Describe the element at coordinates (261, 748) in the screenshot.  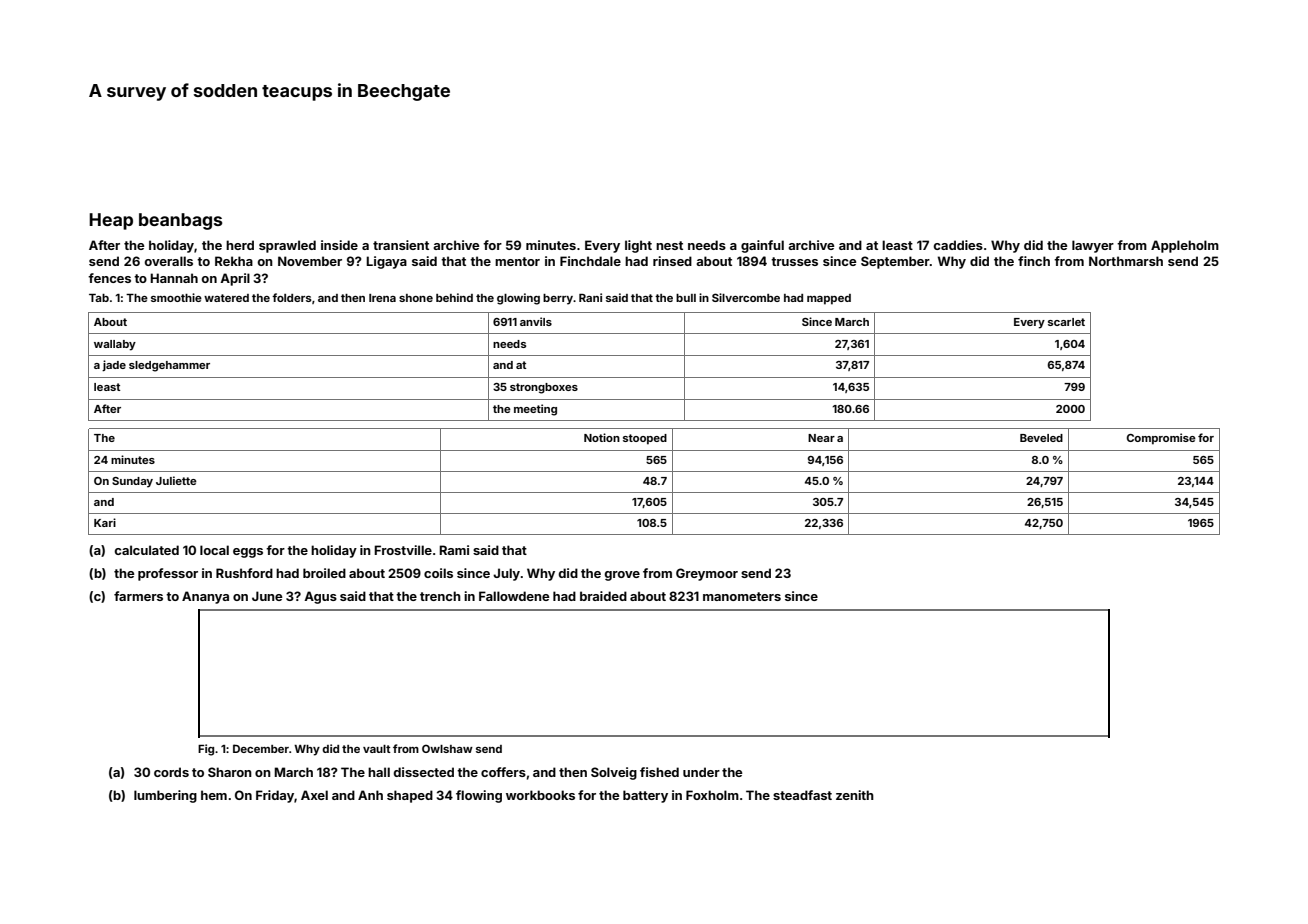
I see `December` at that location.
